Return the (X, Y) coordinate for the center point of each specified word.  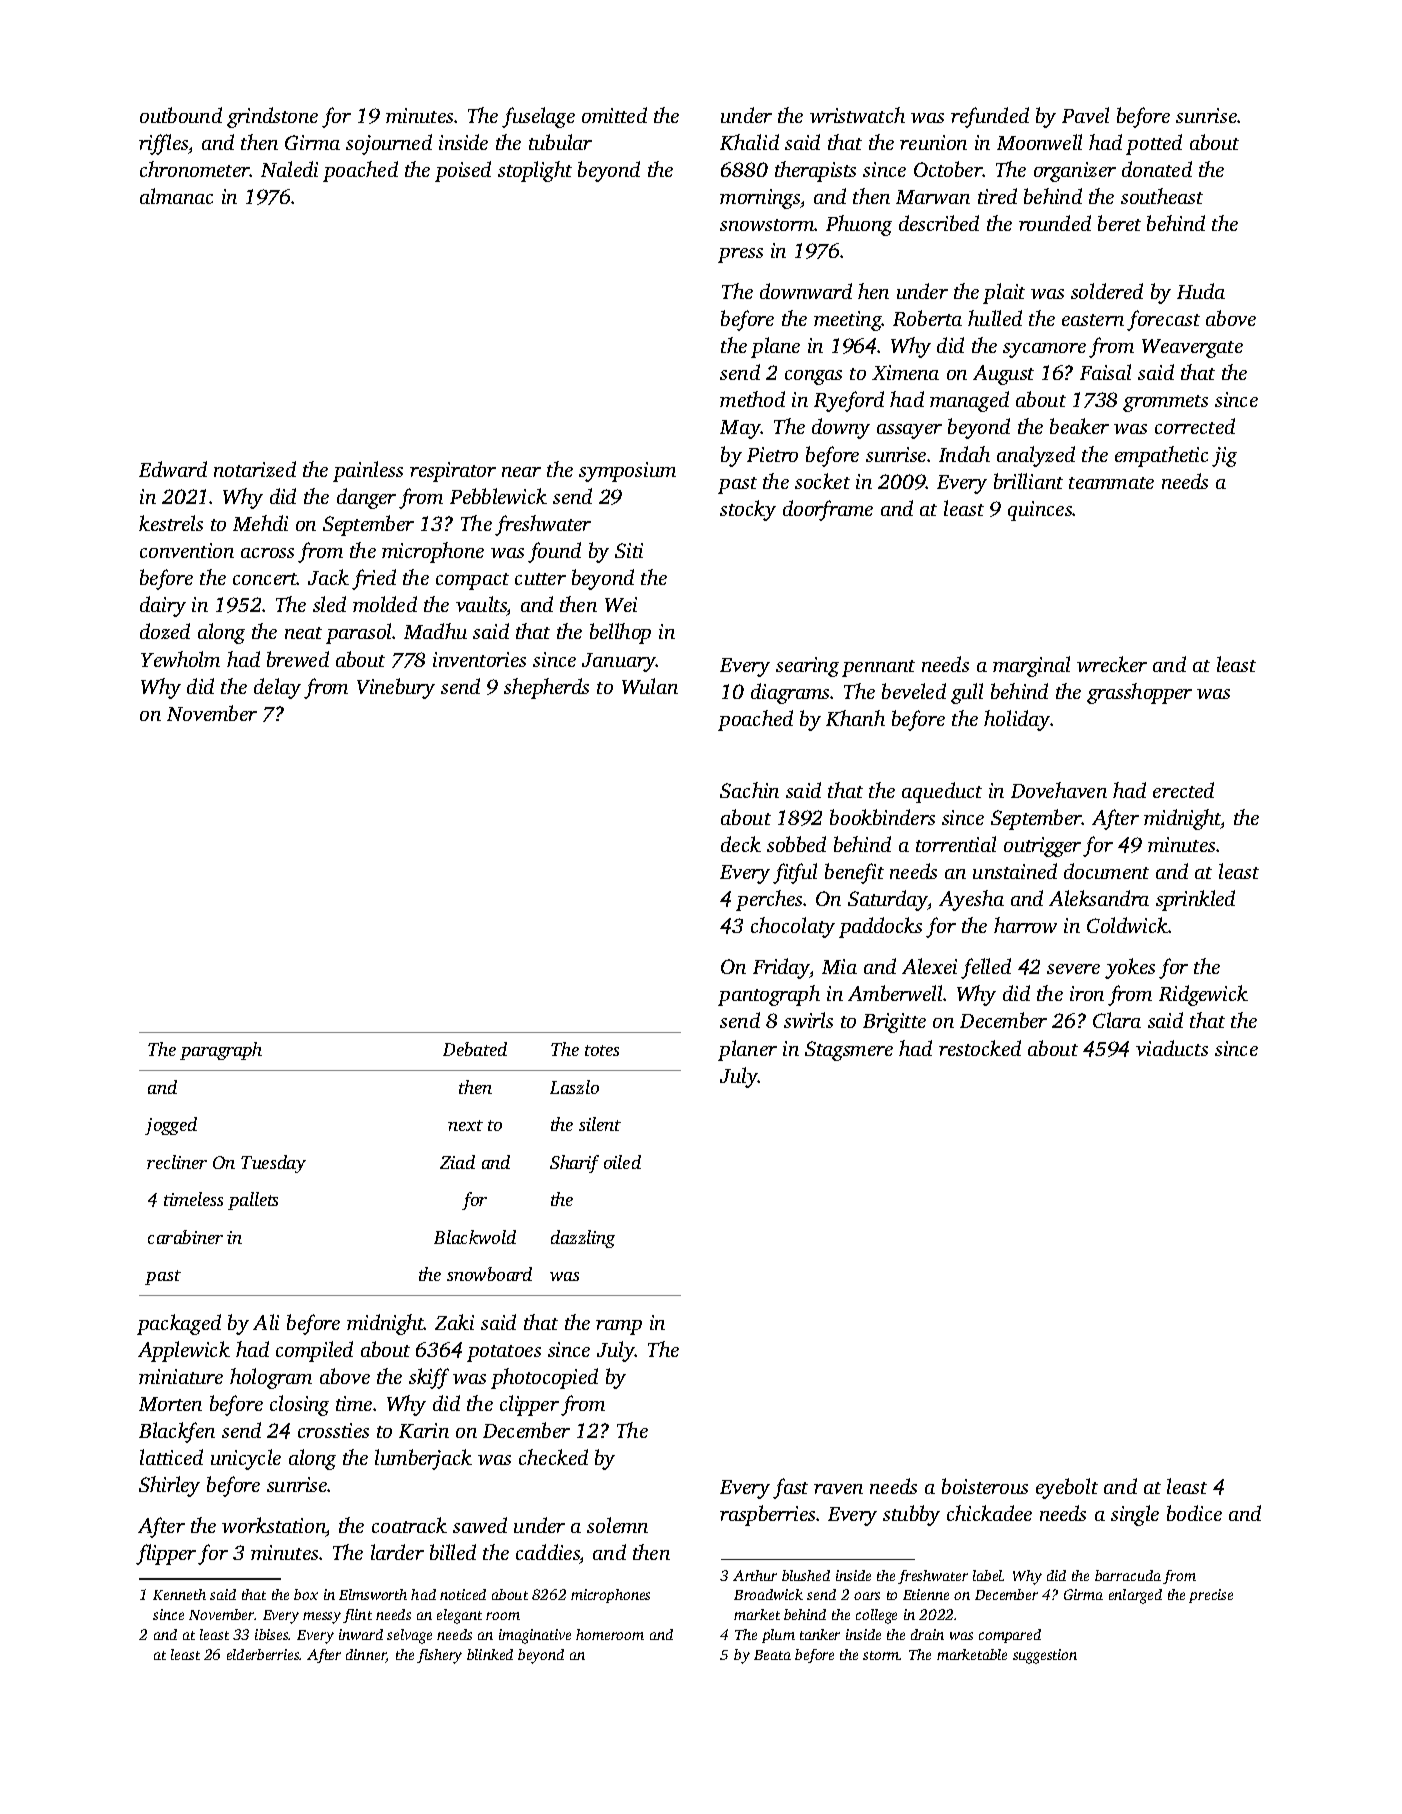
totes (602, 1050)
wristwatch (857, 115)
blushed (806, 1575)
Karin (424, 1430)
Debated (475, 1049)
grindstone (272, 117)
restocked (980, 1048)
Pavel (1085, 115)
